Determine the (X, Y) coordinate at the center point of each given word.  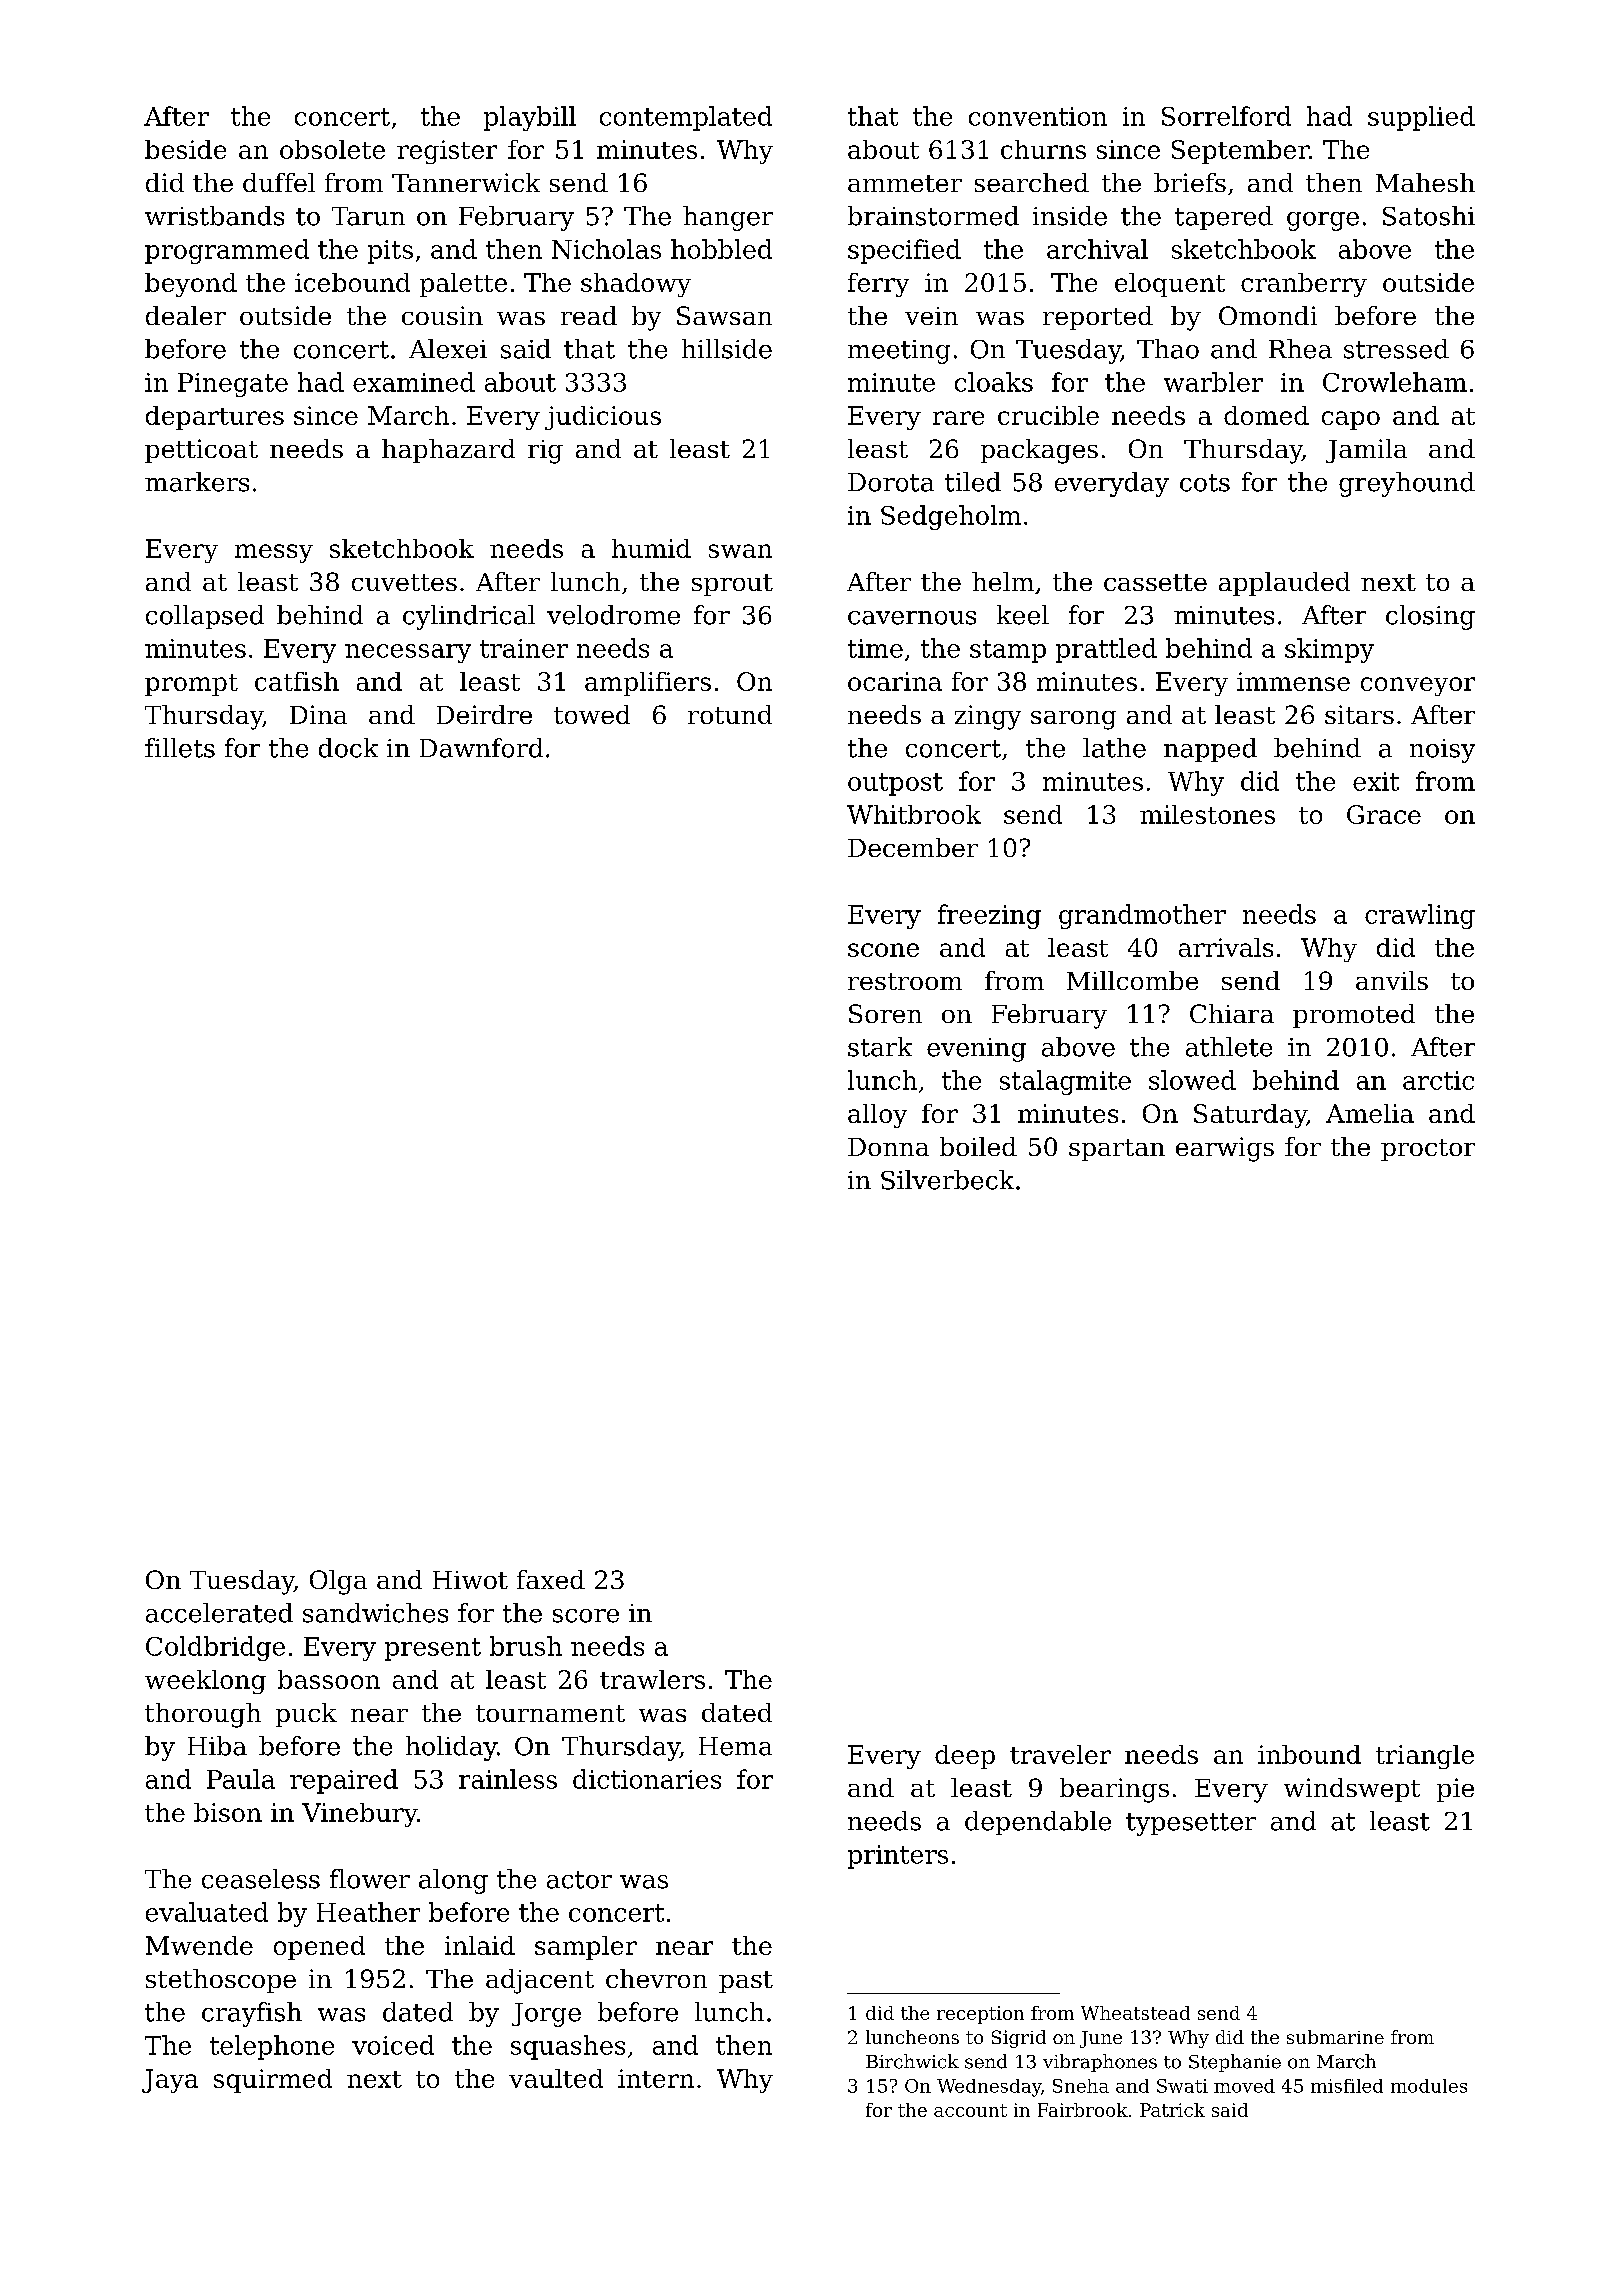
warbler (1213, 382)
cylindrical (469, 617)
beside (185, 149)
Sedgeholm (951, 517)
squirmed (273, 2081)
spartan (1117, 1150)
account (970, 2110)
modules (1429, 2086)
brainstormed (933, 216)
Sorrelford (1226, 116)
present (433, 1649)
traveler (1060, 1754)
